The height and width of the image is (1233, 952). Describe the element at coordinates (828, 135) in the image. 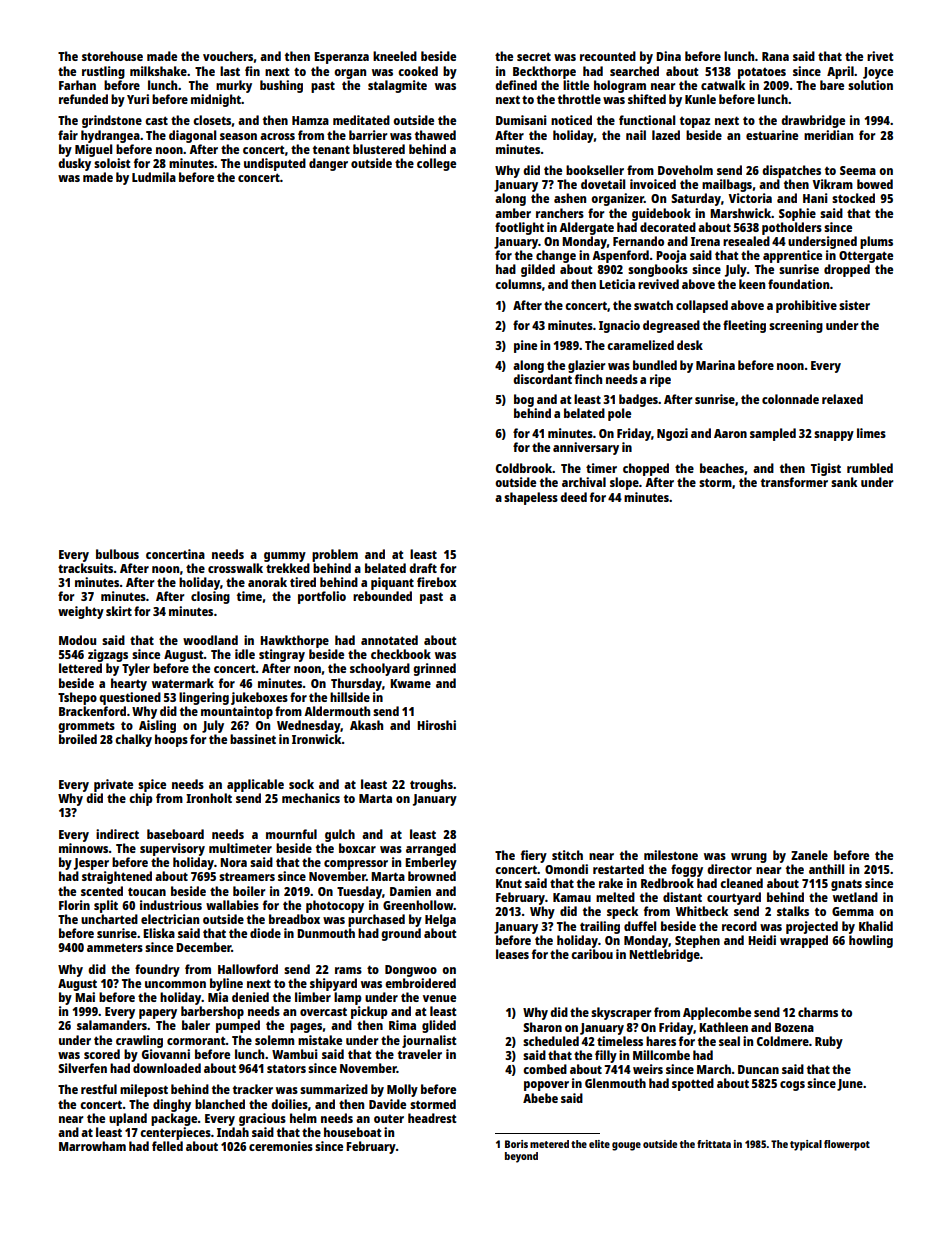

I see `meridian` at that location.
